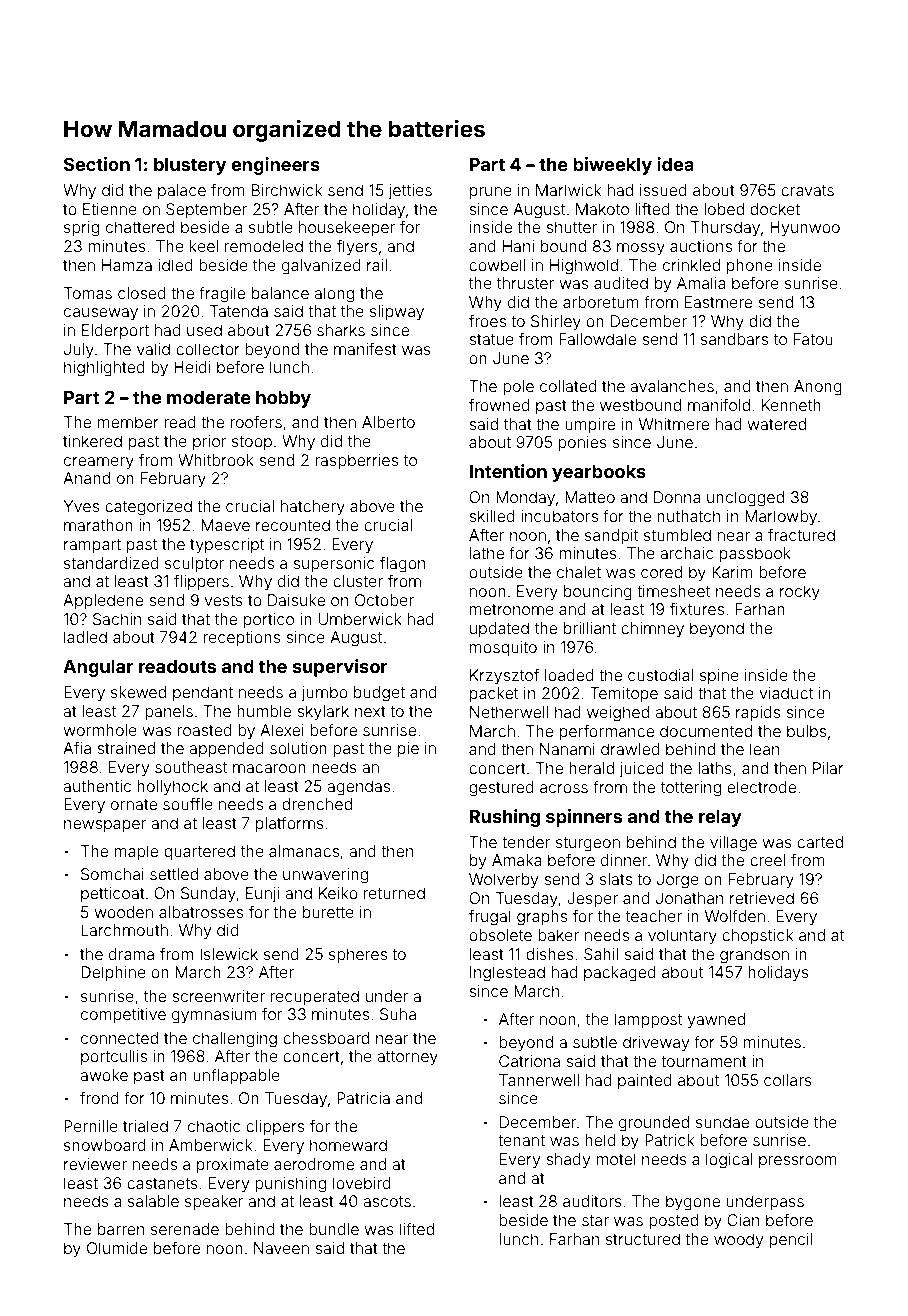 The width and height of the image is (908, 1316). What do you see at coordinates (162, 1183) in the image?
I see `castanets` at bounding box center [162, 1183].
